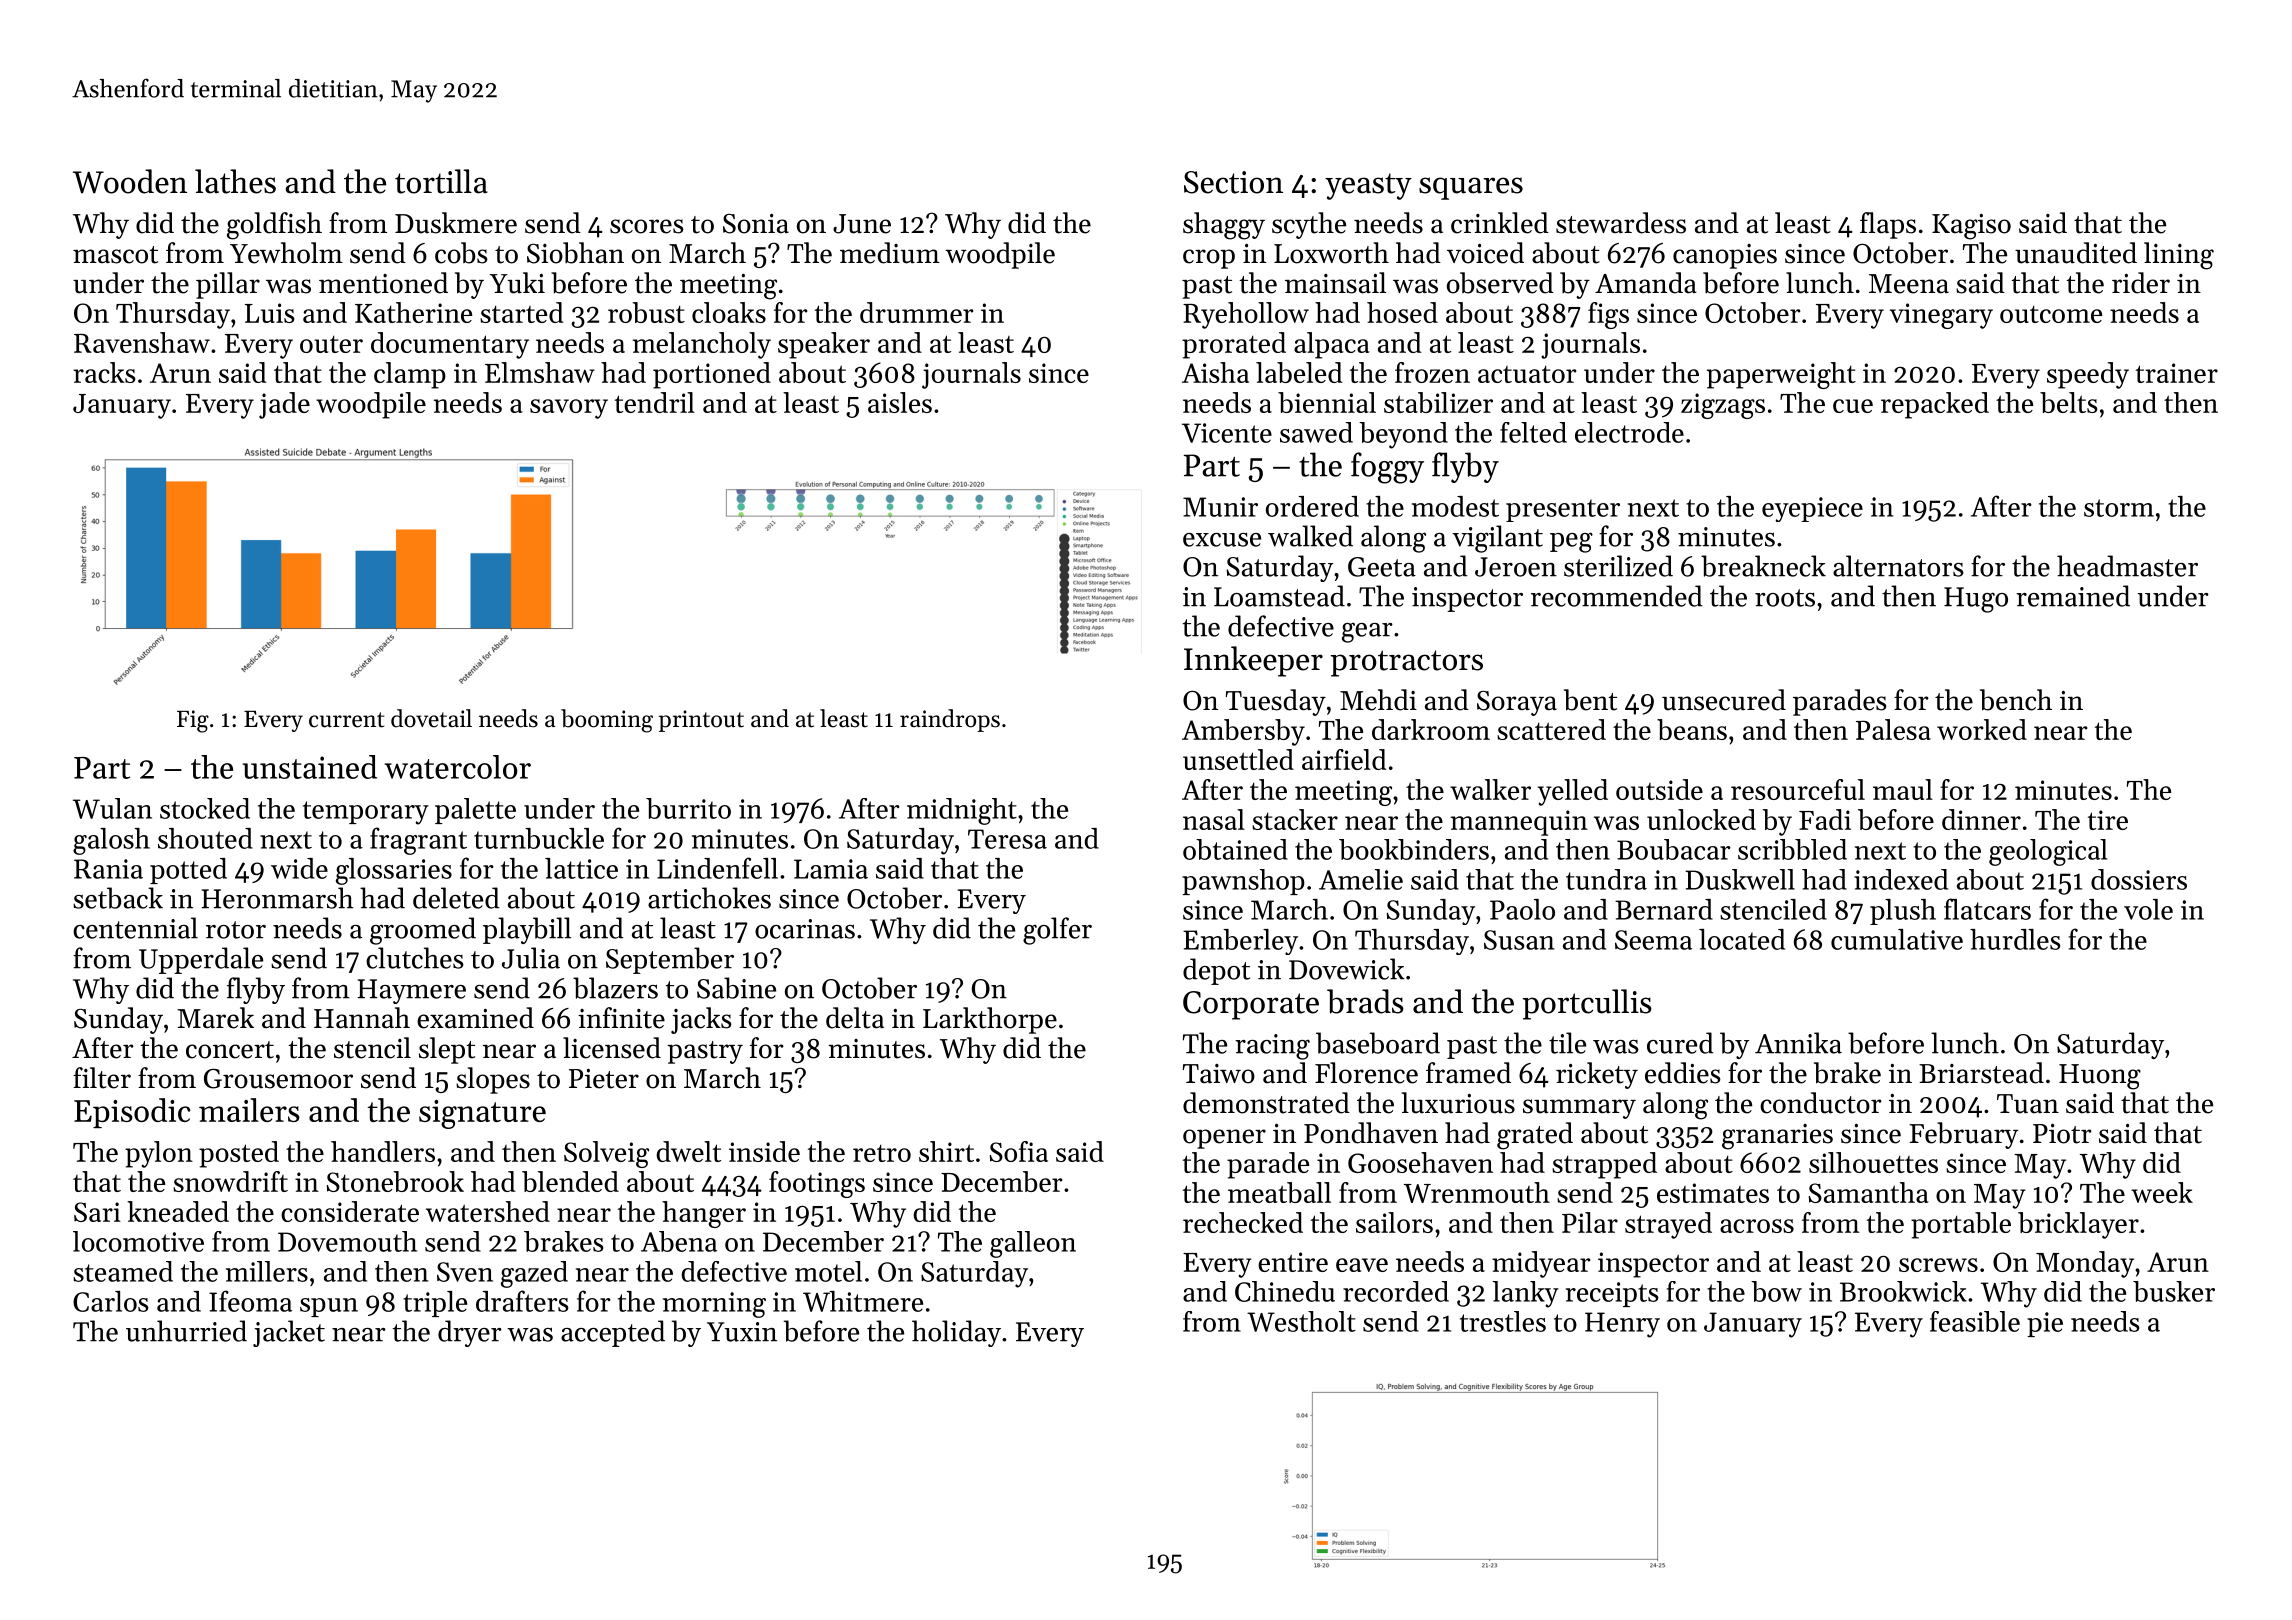 This screenshot has height=1620, width=2292. Describe the element at coordinates (688, 808) in the screenshot. I see `burrito` at that location.
